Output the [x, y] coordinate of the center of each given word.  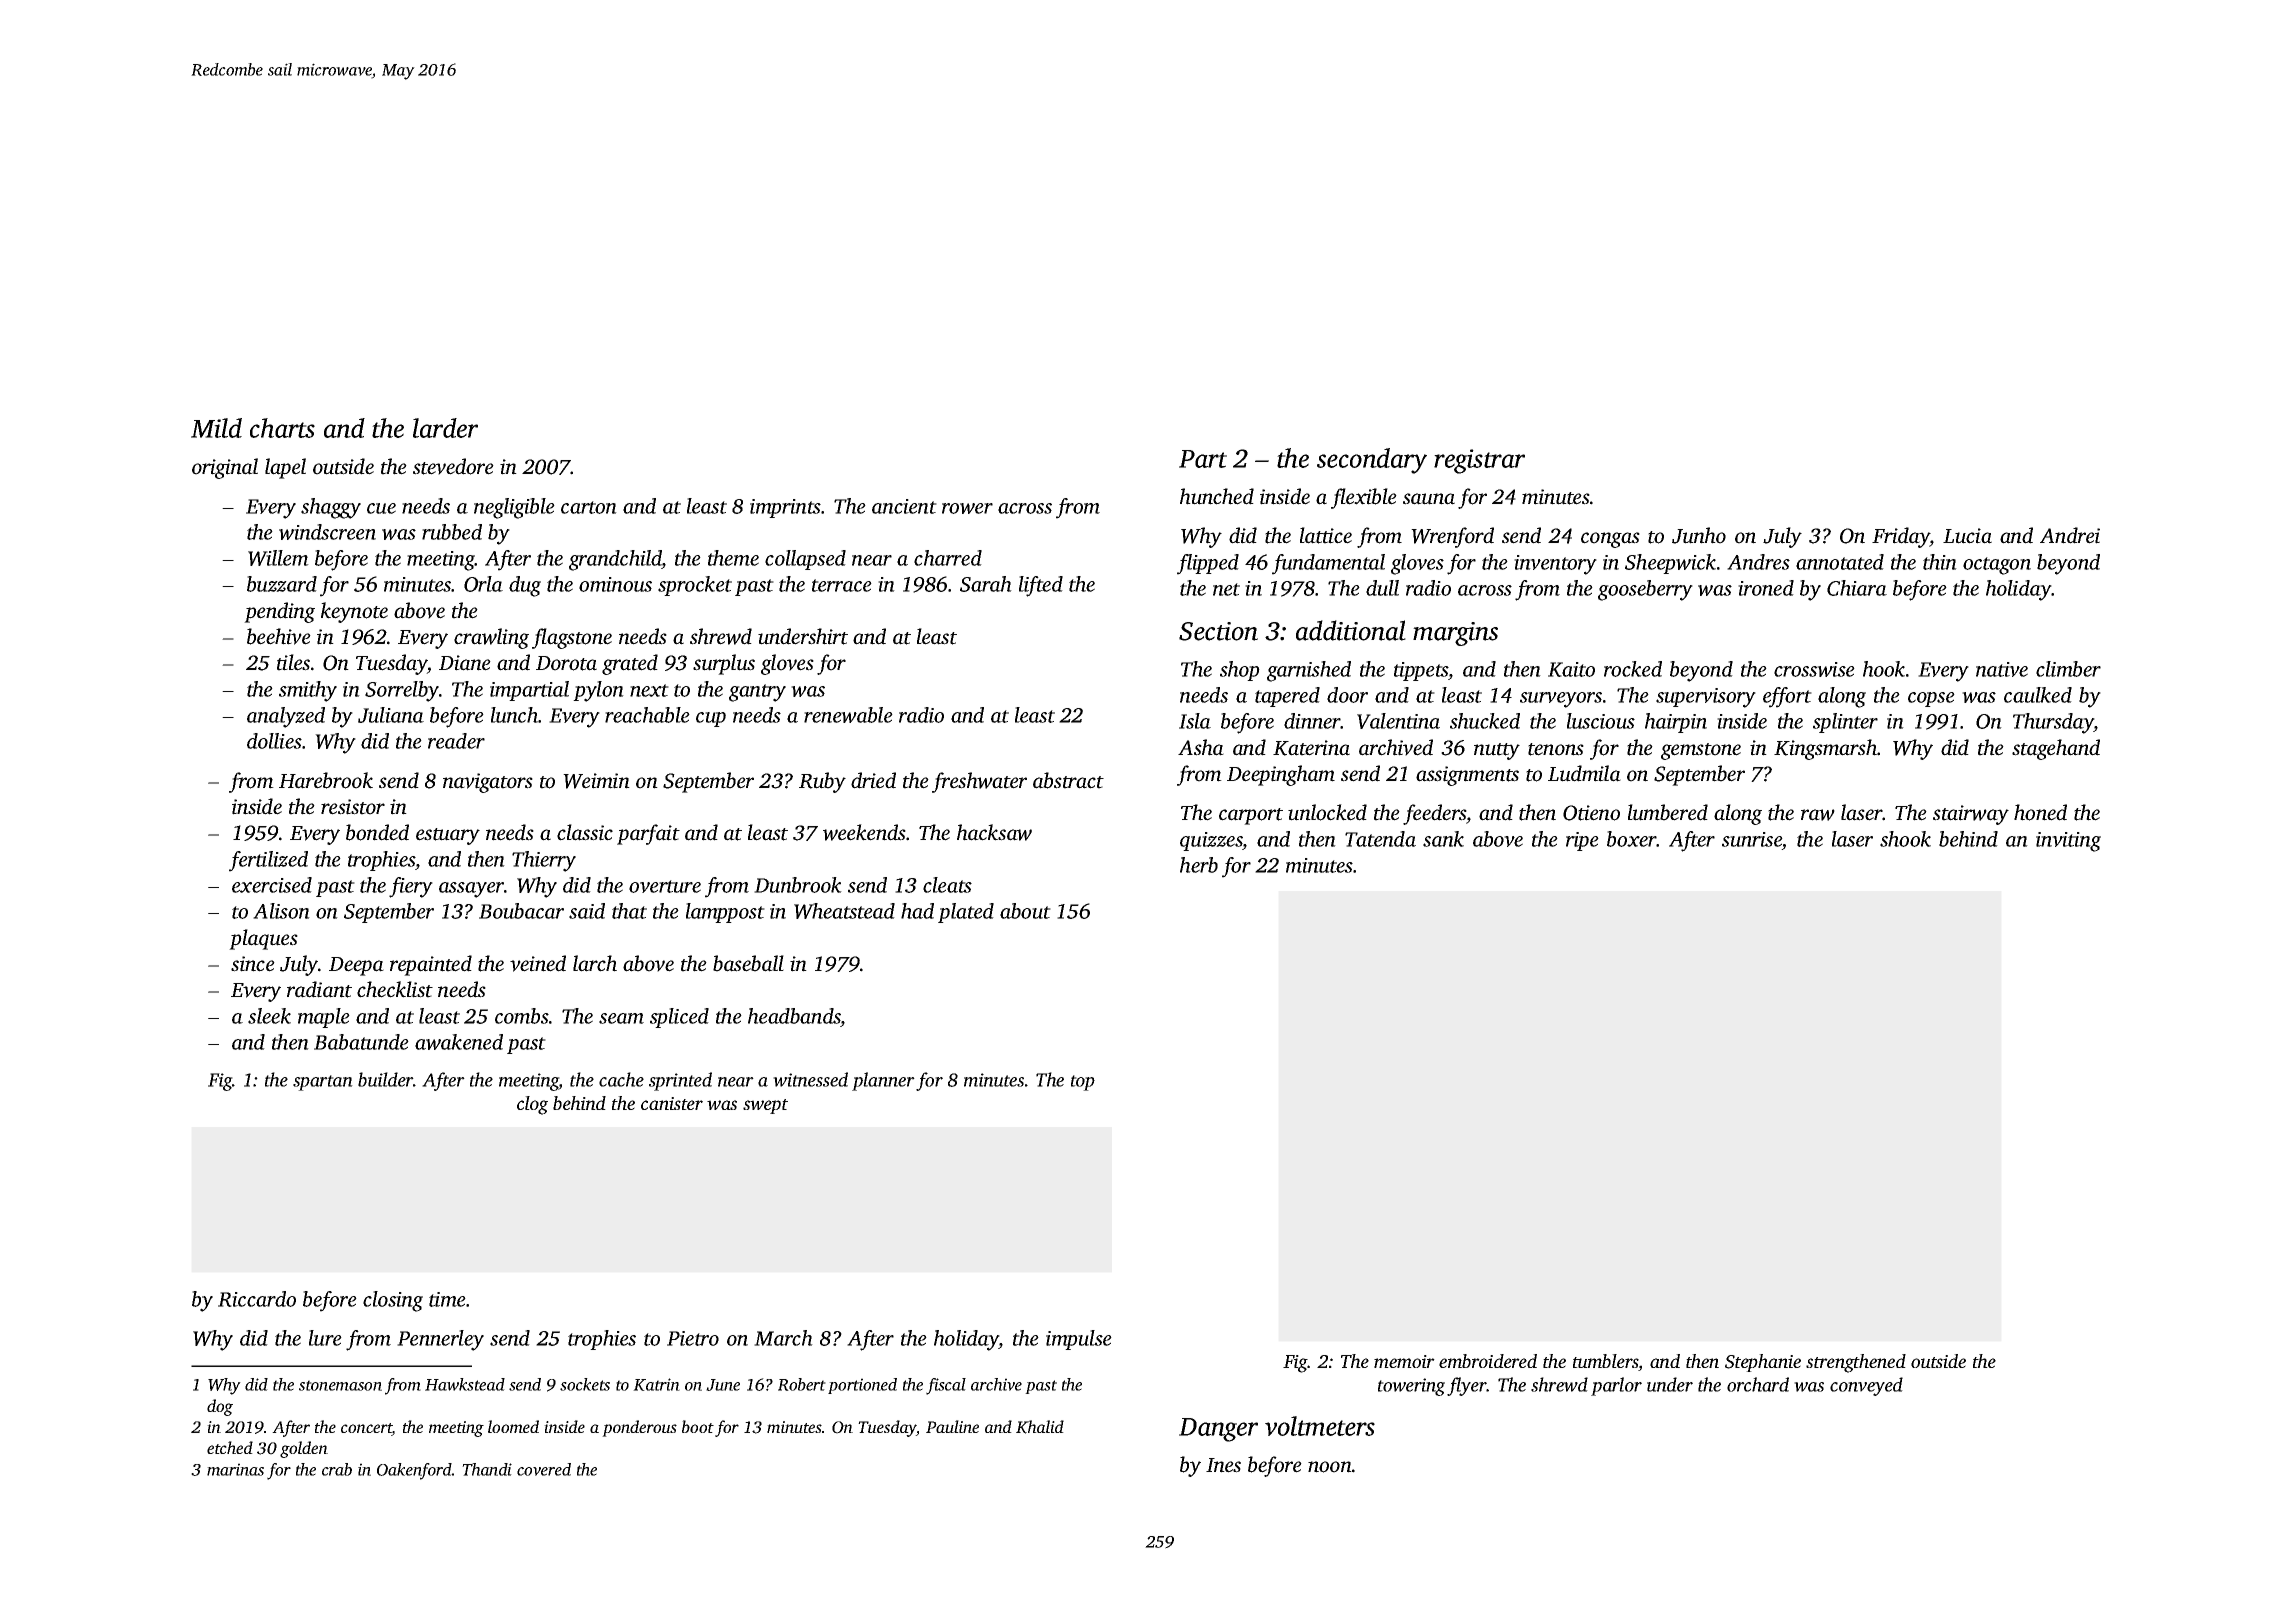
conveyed [1866, 1386]
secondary [1372, 461]
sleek [269, 1016]
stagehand [2056, 749]
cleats [947, 885]
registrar [1479, 461]
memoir [1404, 1361]
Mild [216, 428]
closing [393, 1301]
